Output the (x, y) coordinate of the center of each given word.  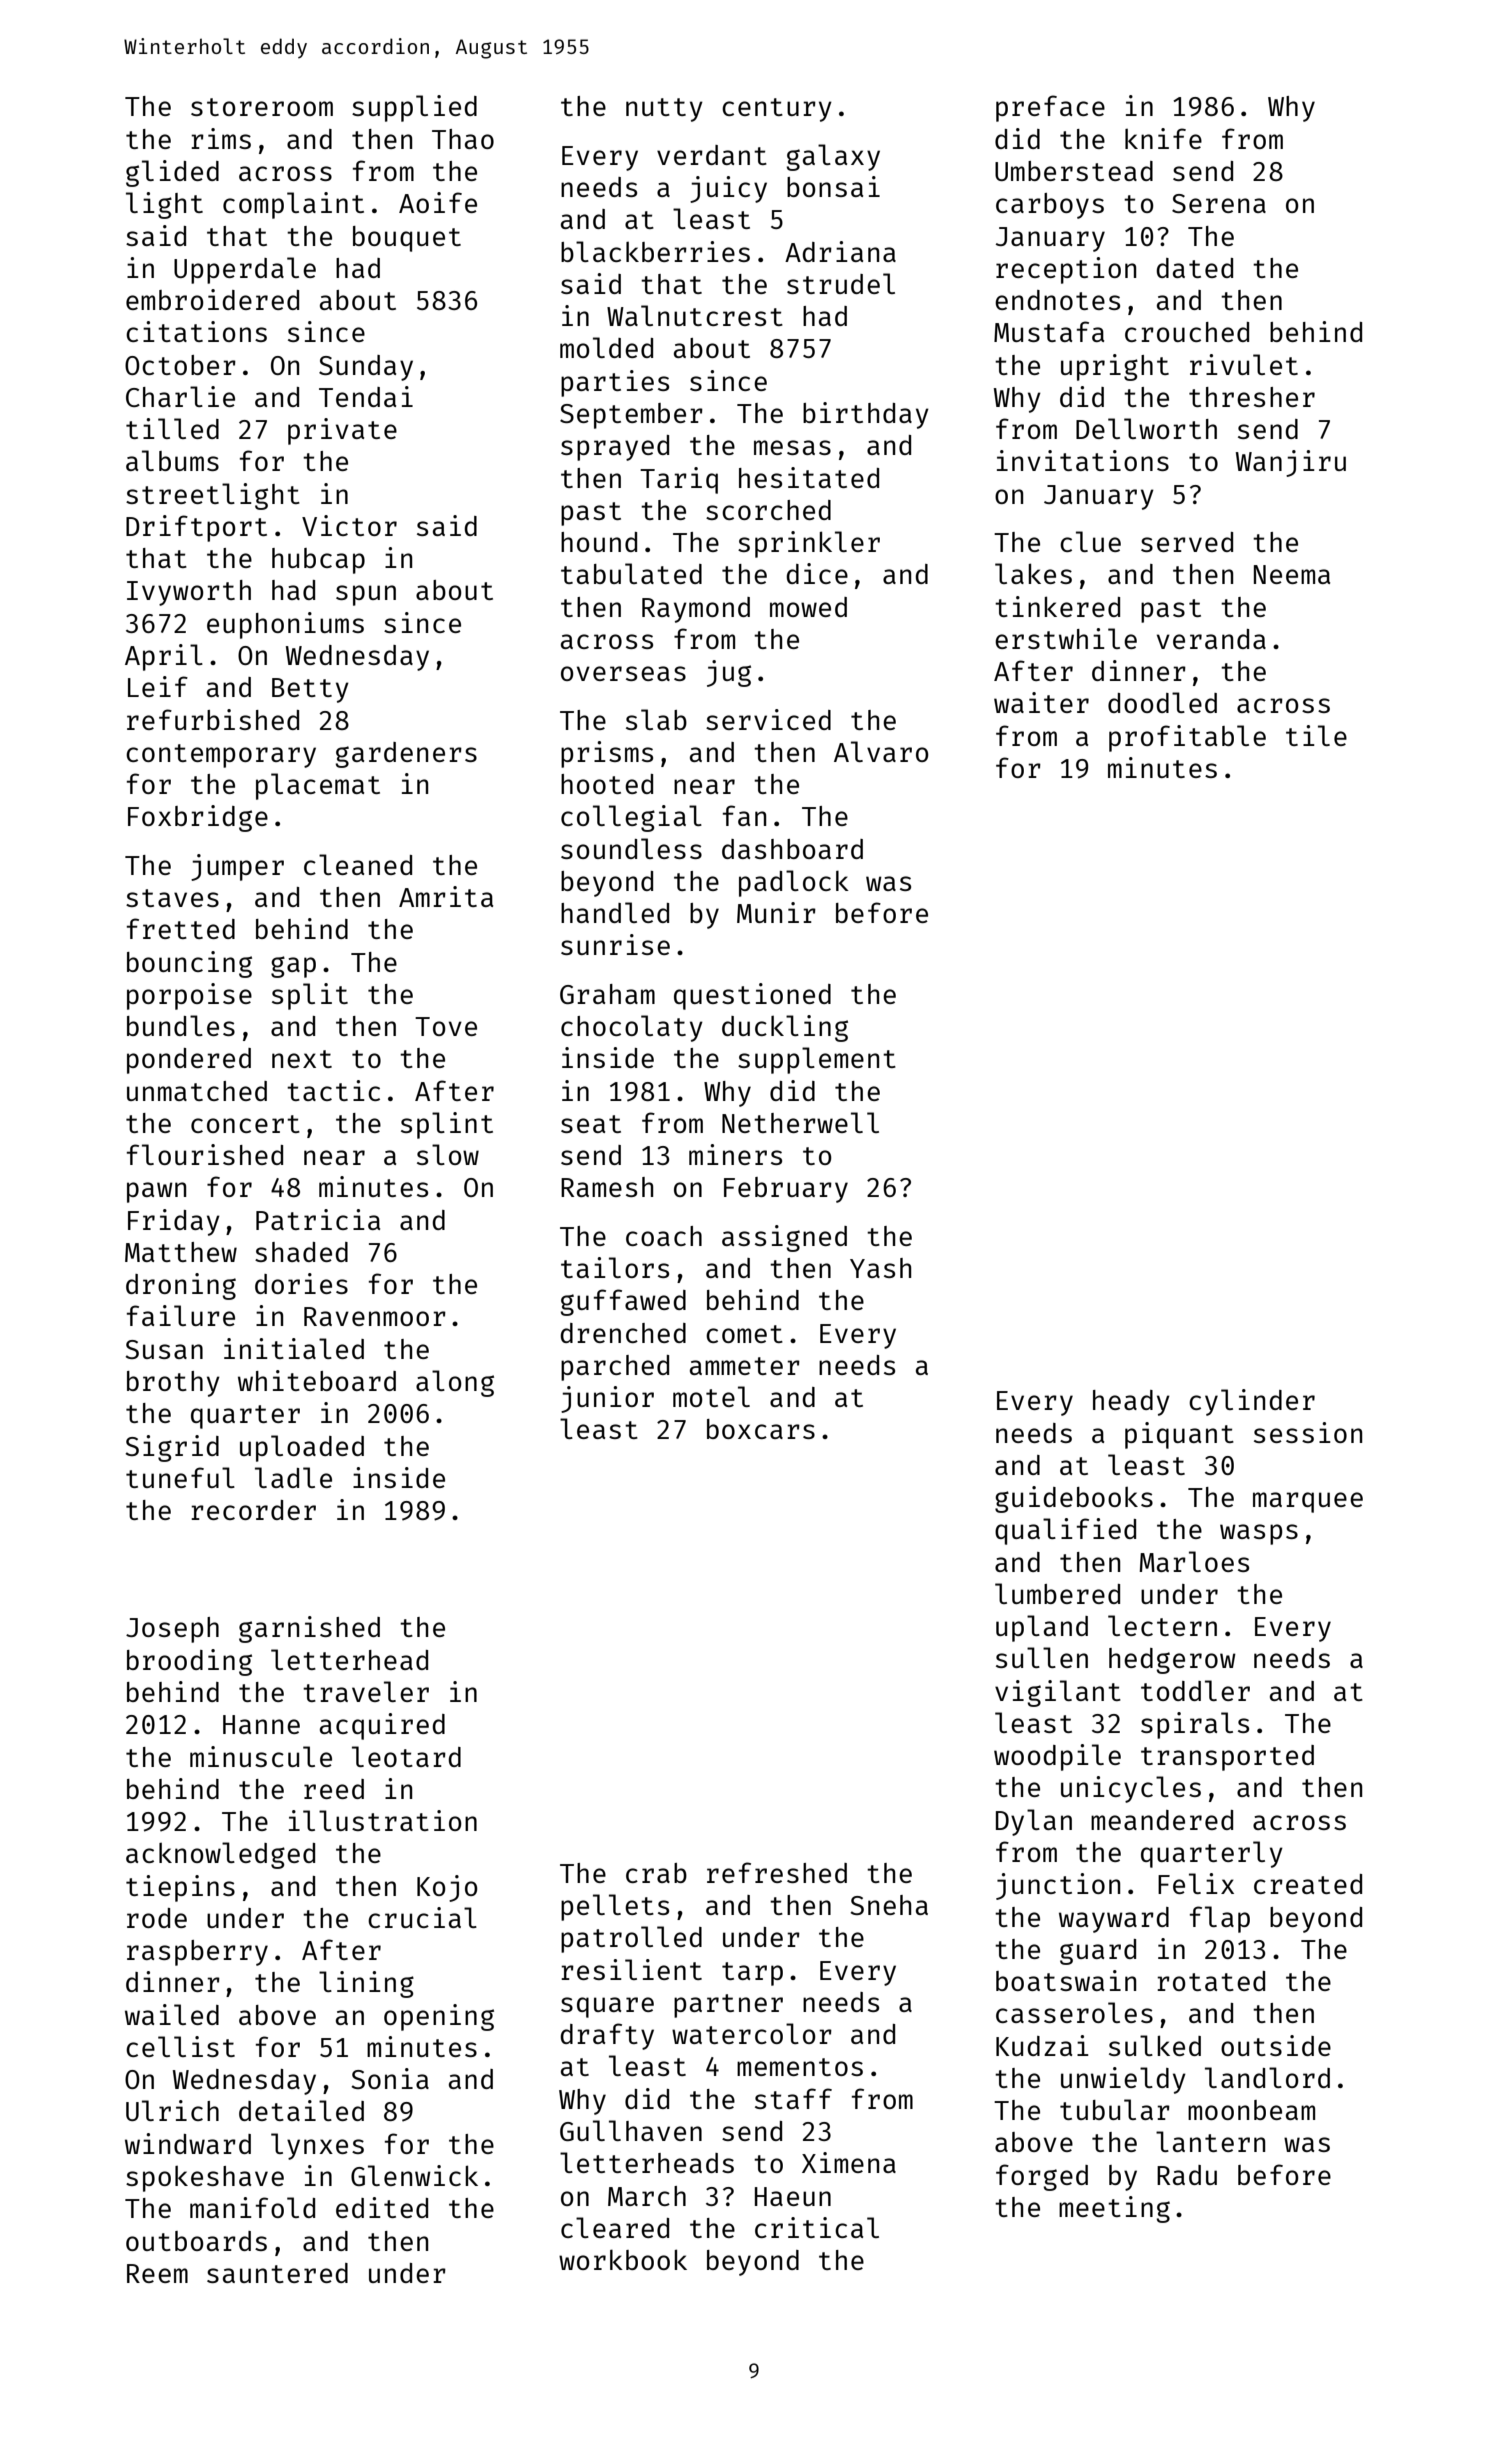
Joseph (172, 1630)
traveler (366, 1691)
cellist (180, 2046)
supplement (817, 1060)
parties (615, 383)
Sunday (366, 368)
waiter (1041, 702)
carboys (1050, 206)
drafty (607, 2036)
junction (1058, 1886)
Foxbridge (198, 818)
